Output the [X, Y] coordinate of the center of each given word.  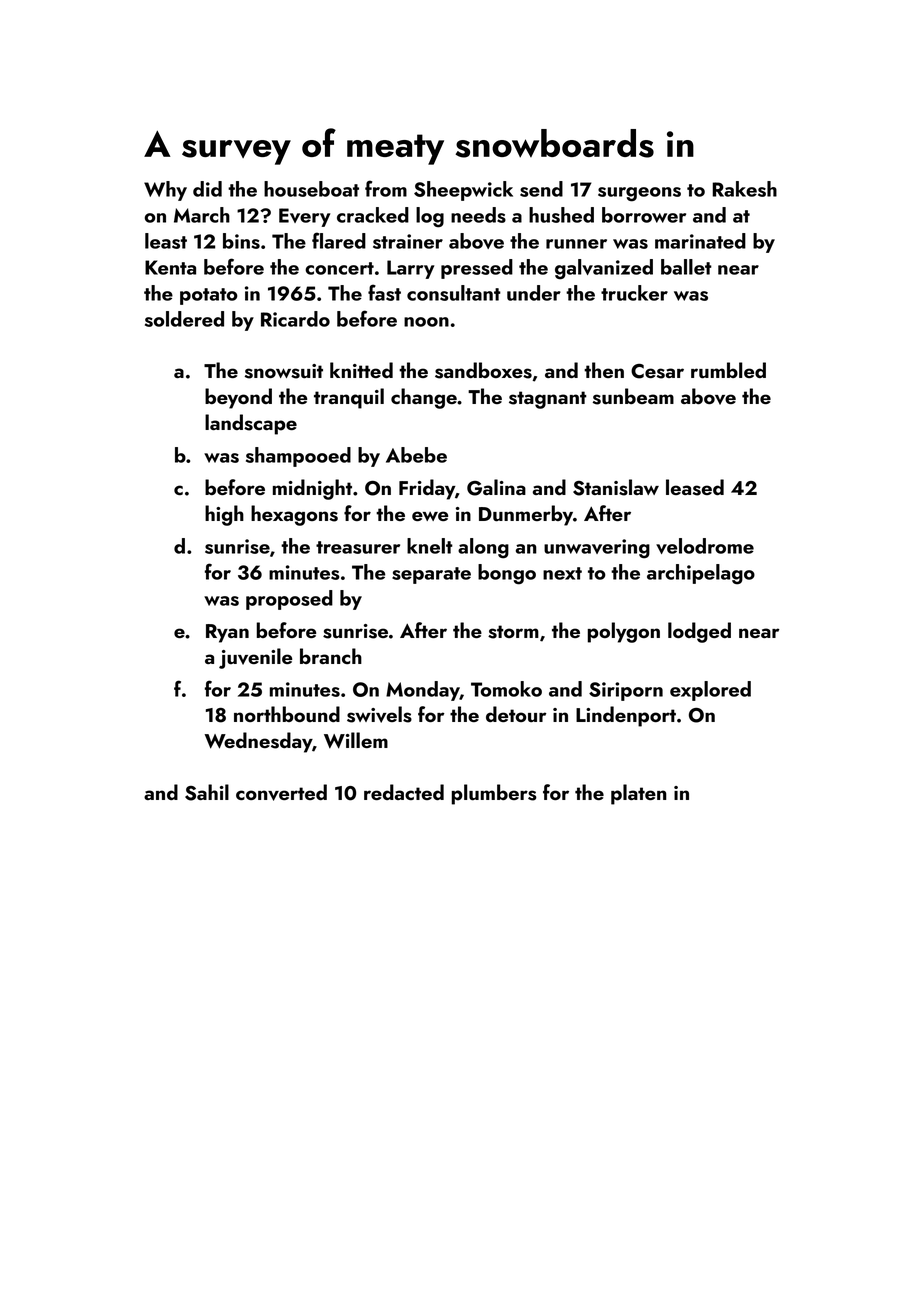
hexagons [294, 515]
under [534, 293]
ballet [686, 267]
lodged [699, 632]
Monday [423, 691]
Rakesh [744, 189]
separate [431, 575]
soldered [184, 319]
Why [165, 191]
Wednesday [258, 742]
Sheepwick [463, 191]
